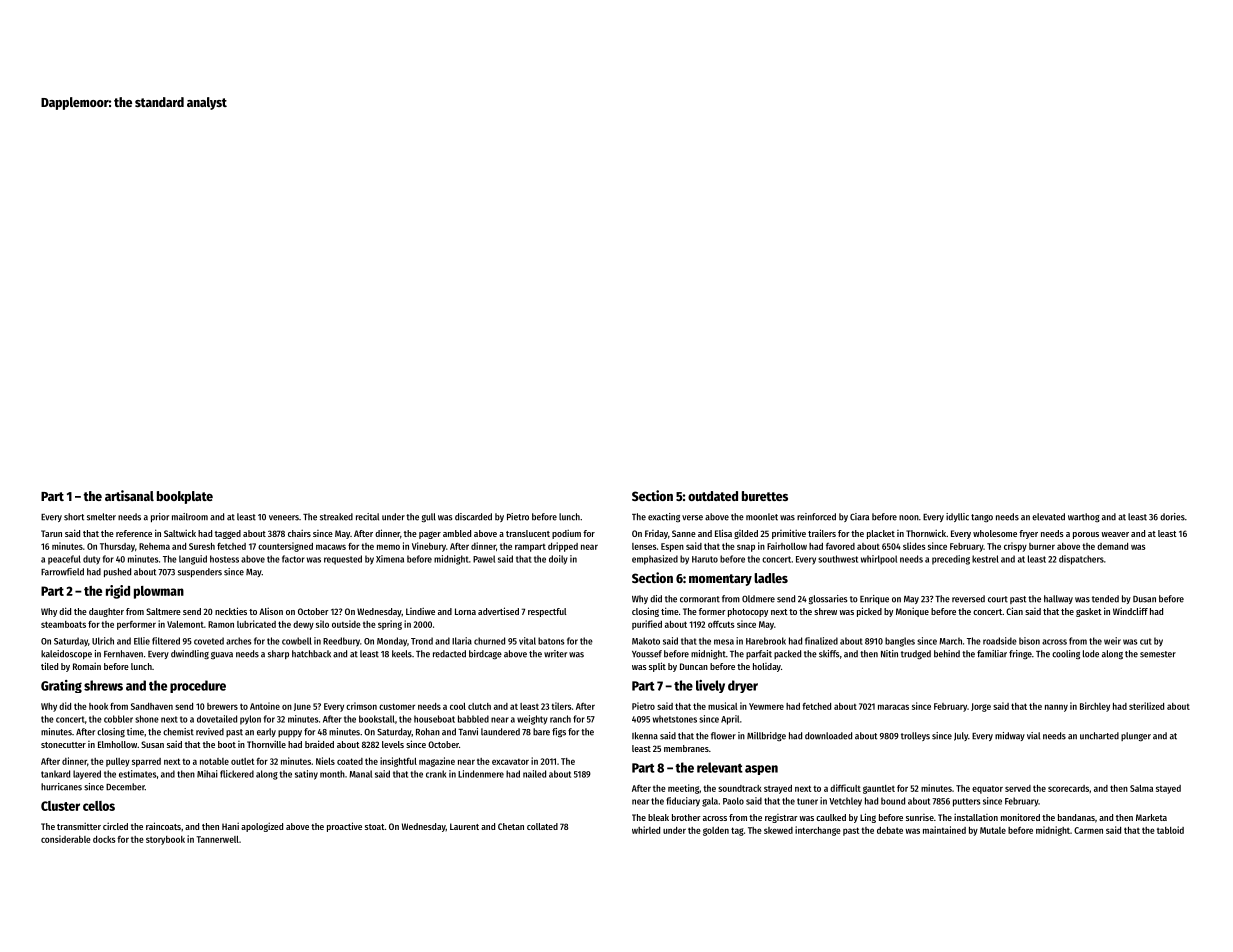  What do you see at coordinates (222, 706) in the screenshot?
I see `brewers` at bounding box center [222, 706].
